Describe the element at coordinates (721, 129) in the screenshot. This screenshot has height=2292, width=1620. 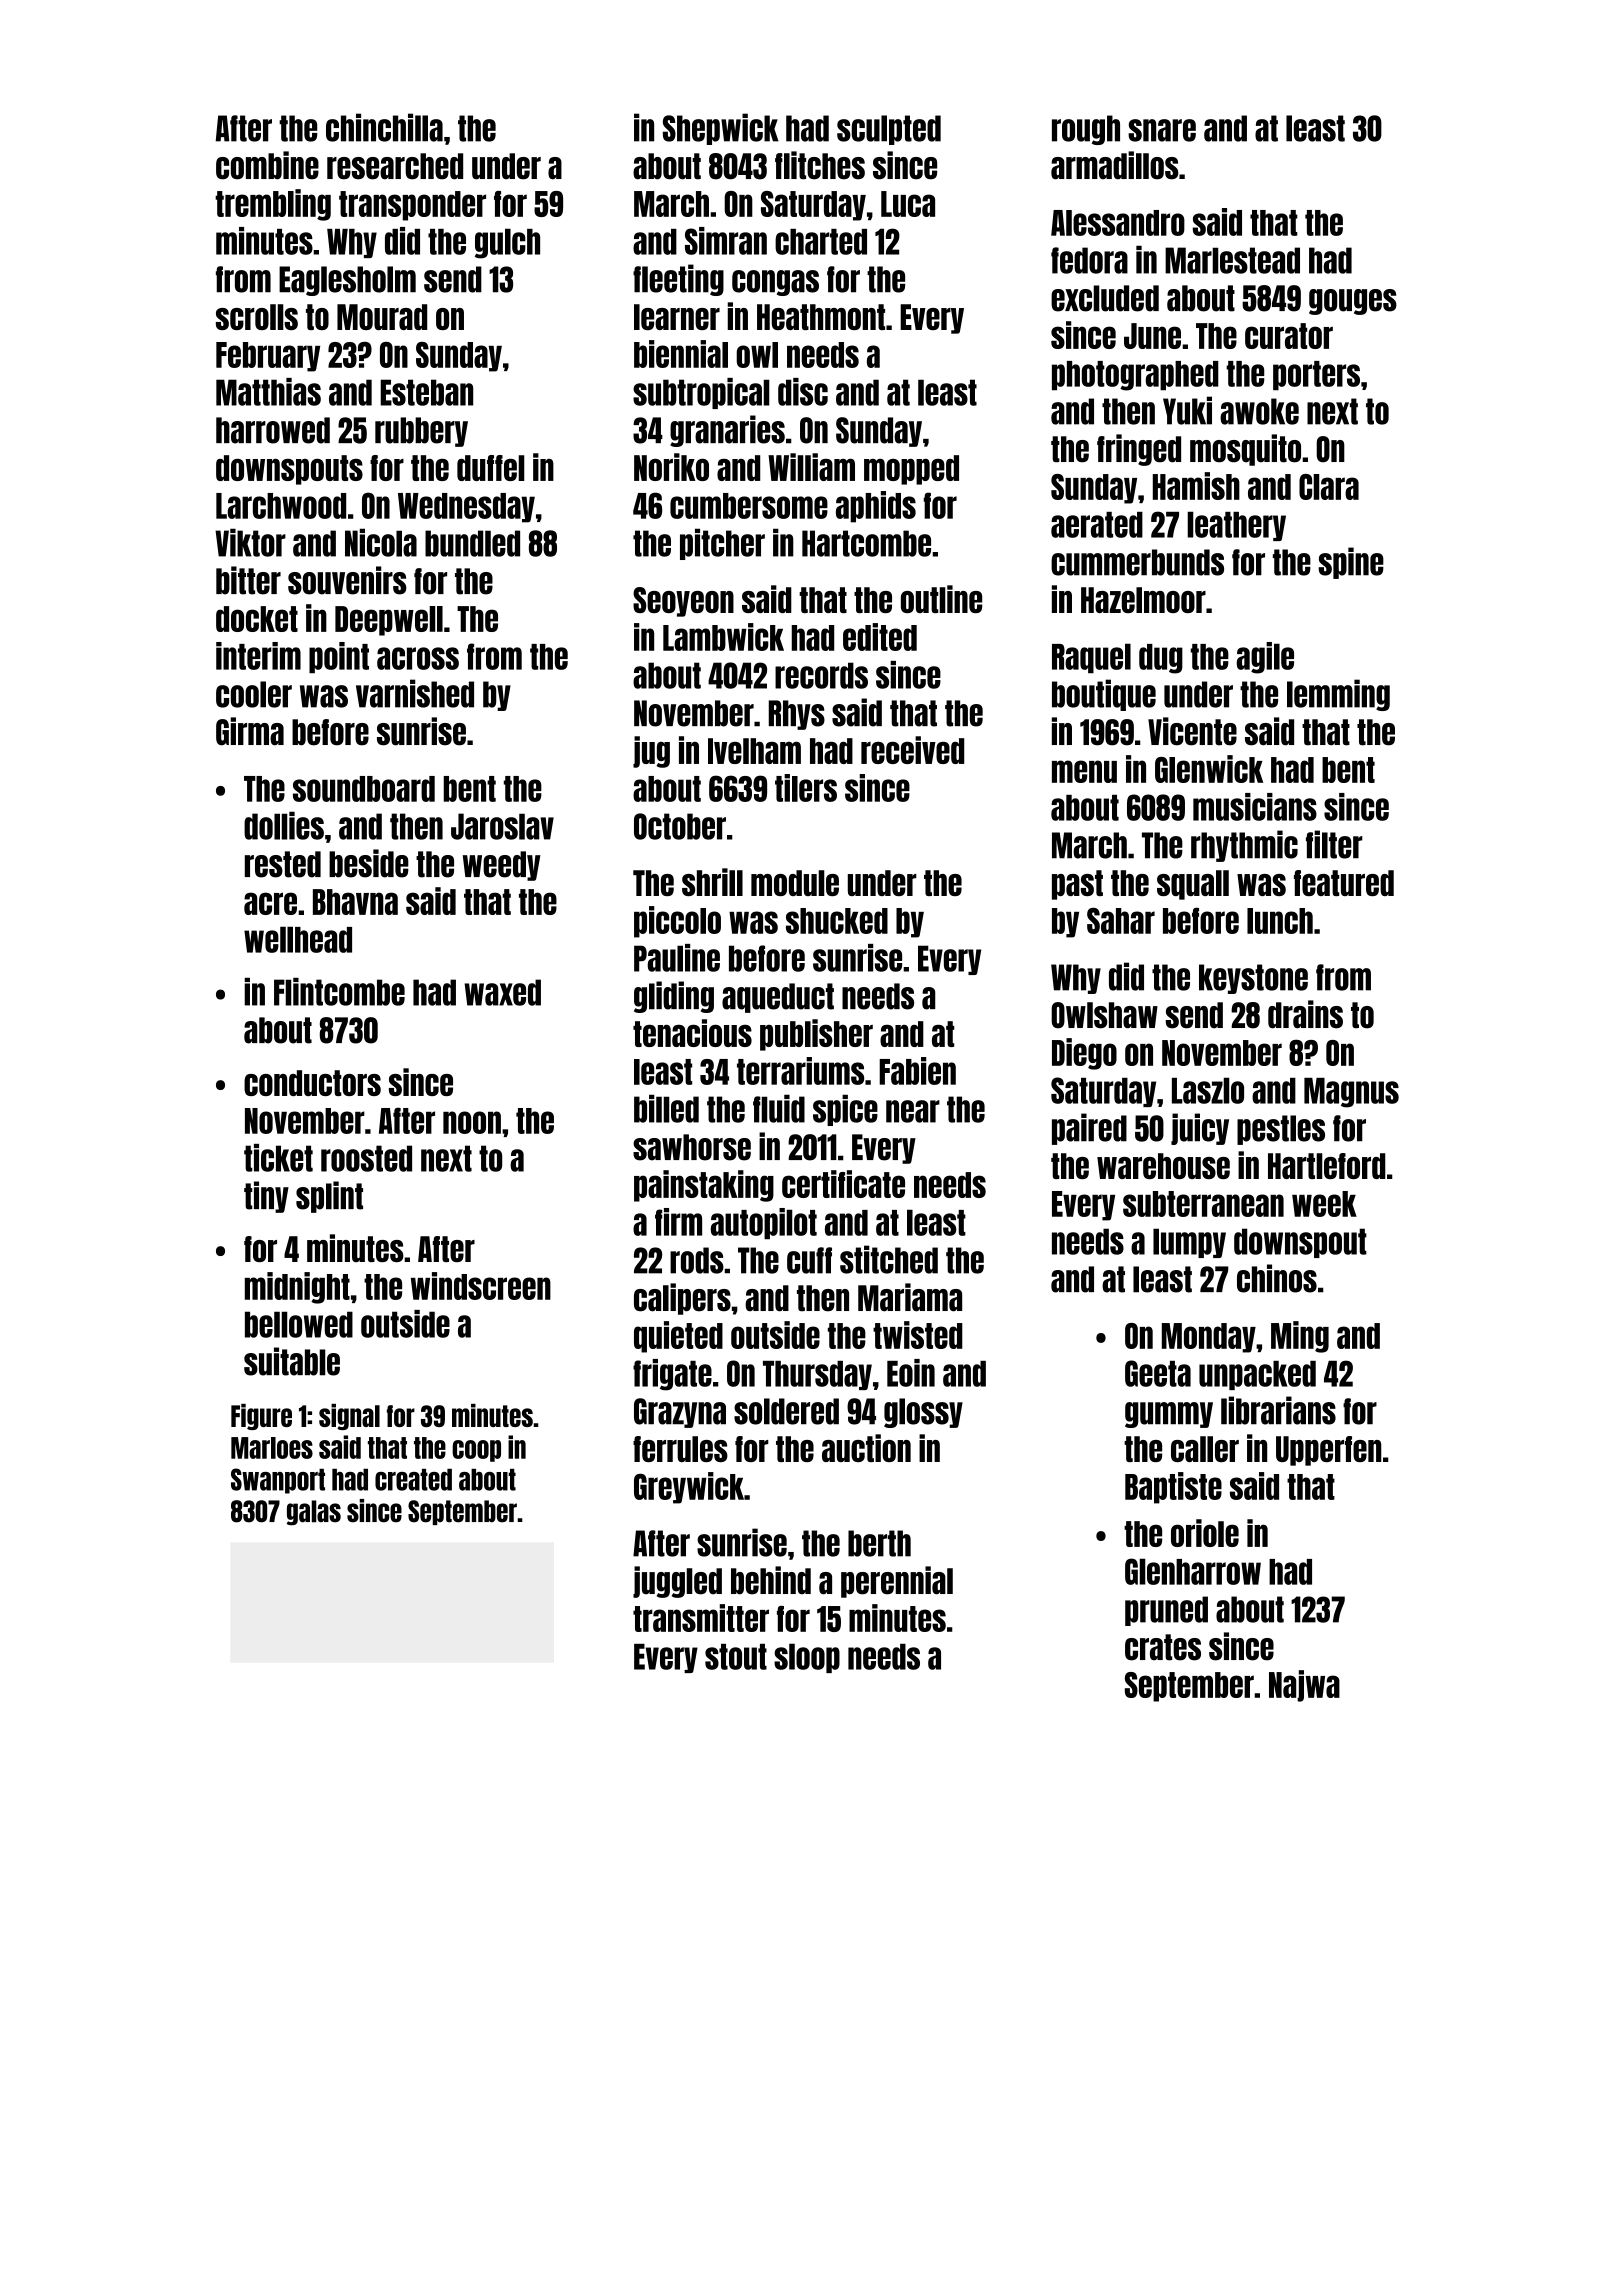
I see `Shepwick` at that location.
